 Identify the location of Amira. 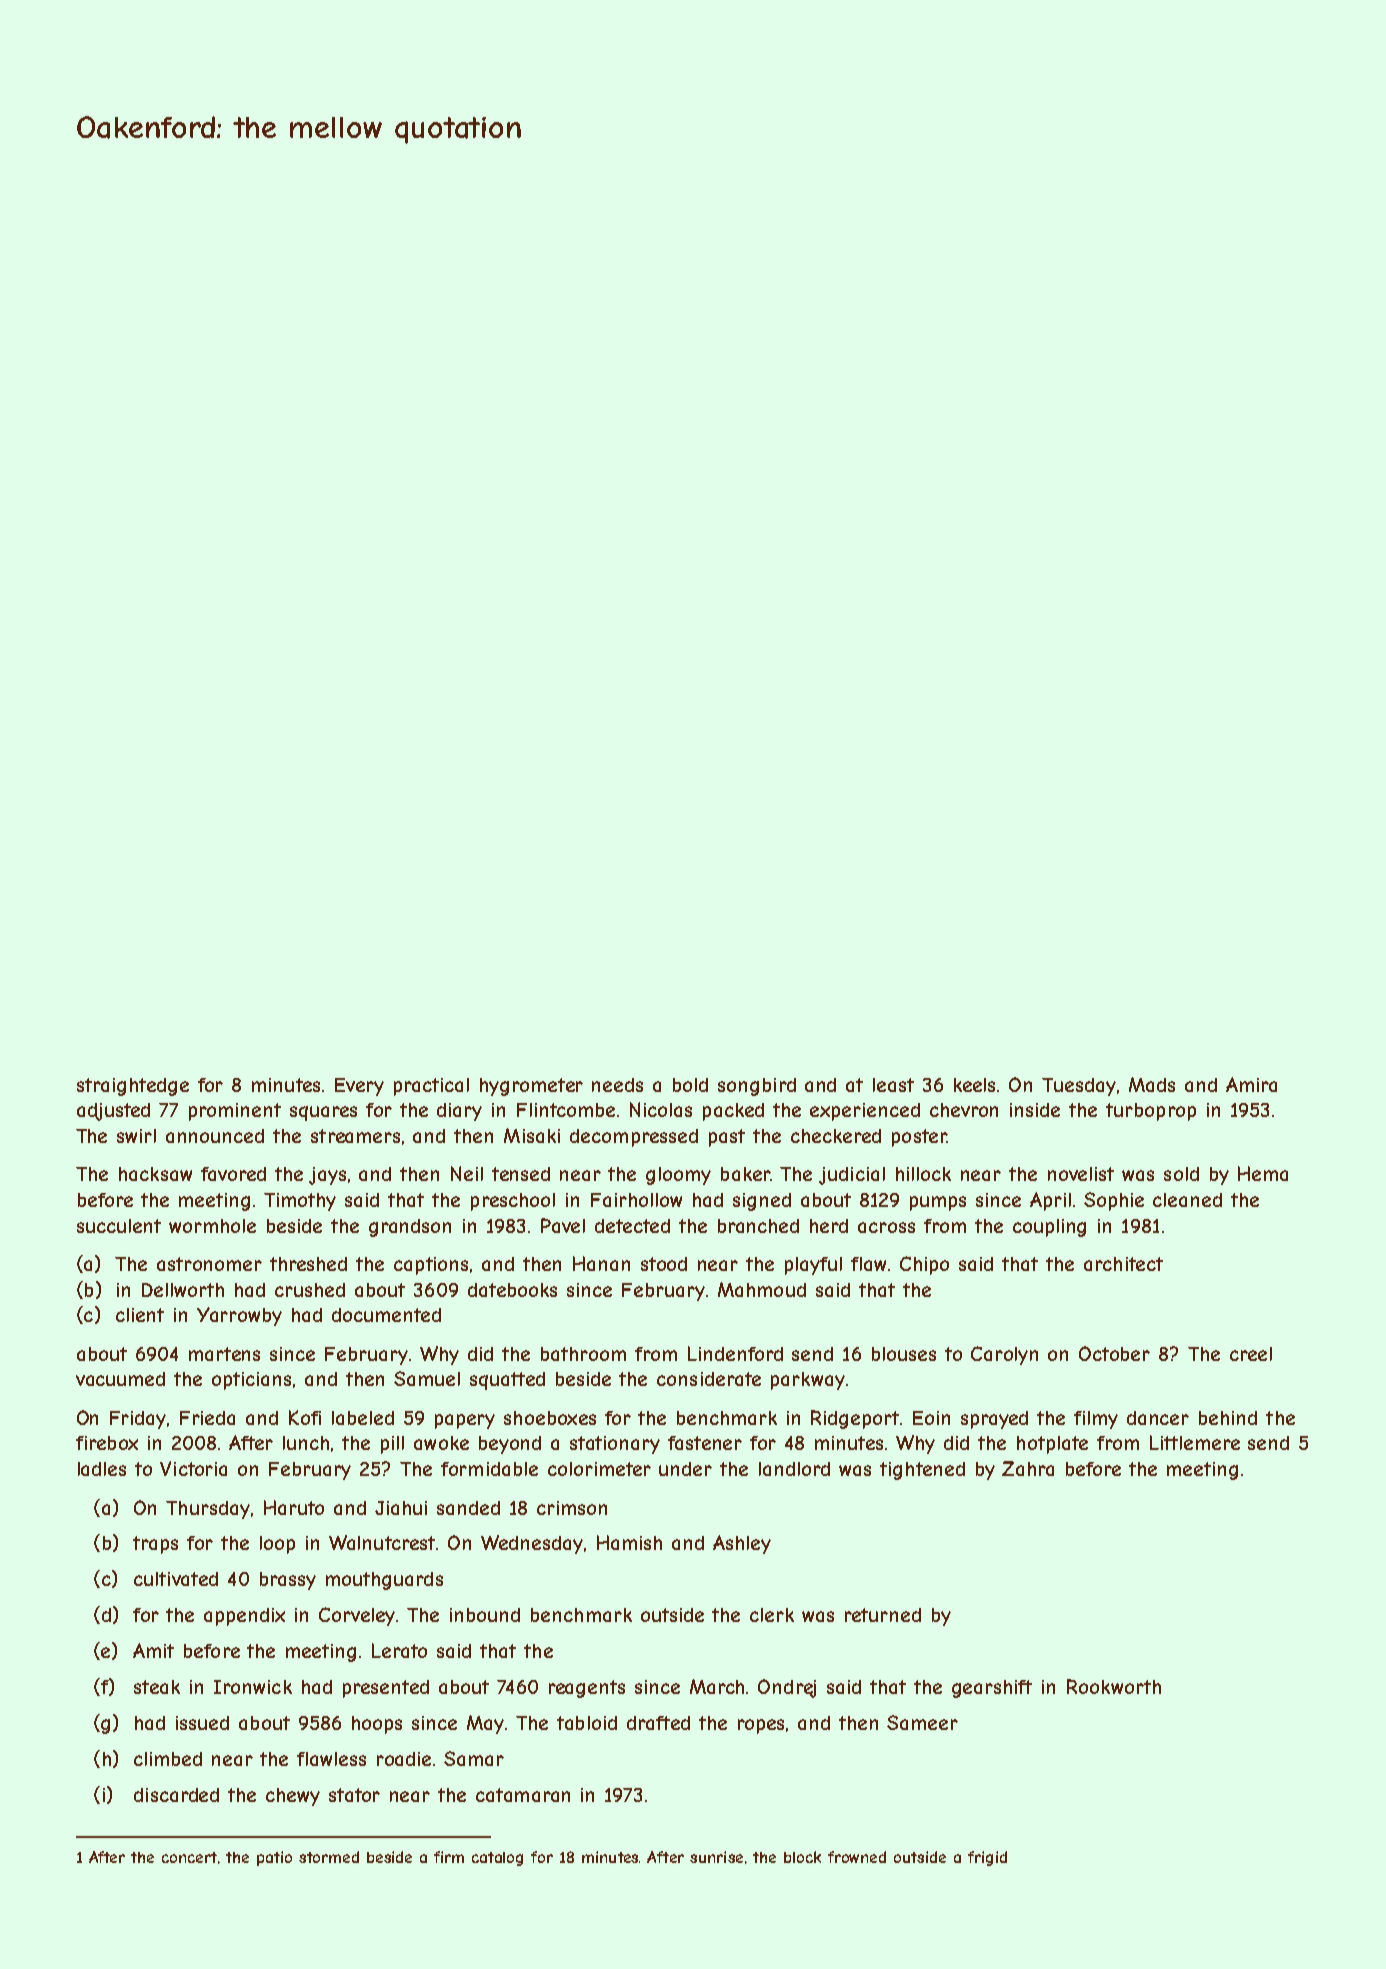
(1251, 1084).
